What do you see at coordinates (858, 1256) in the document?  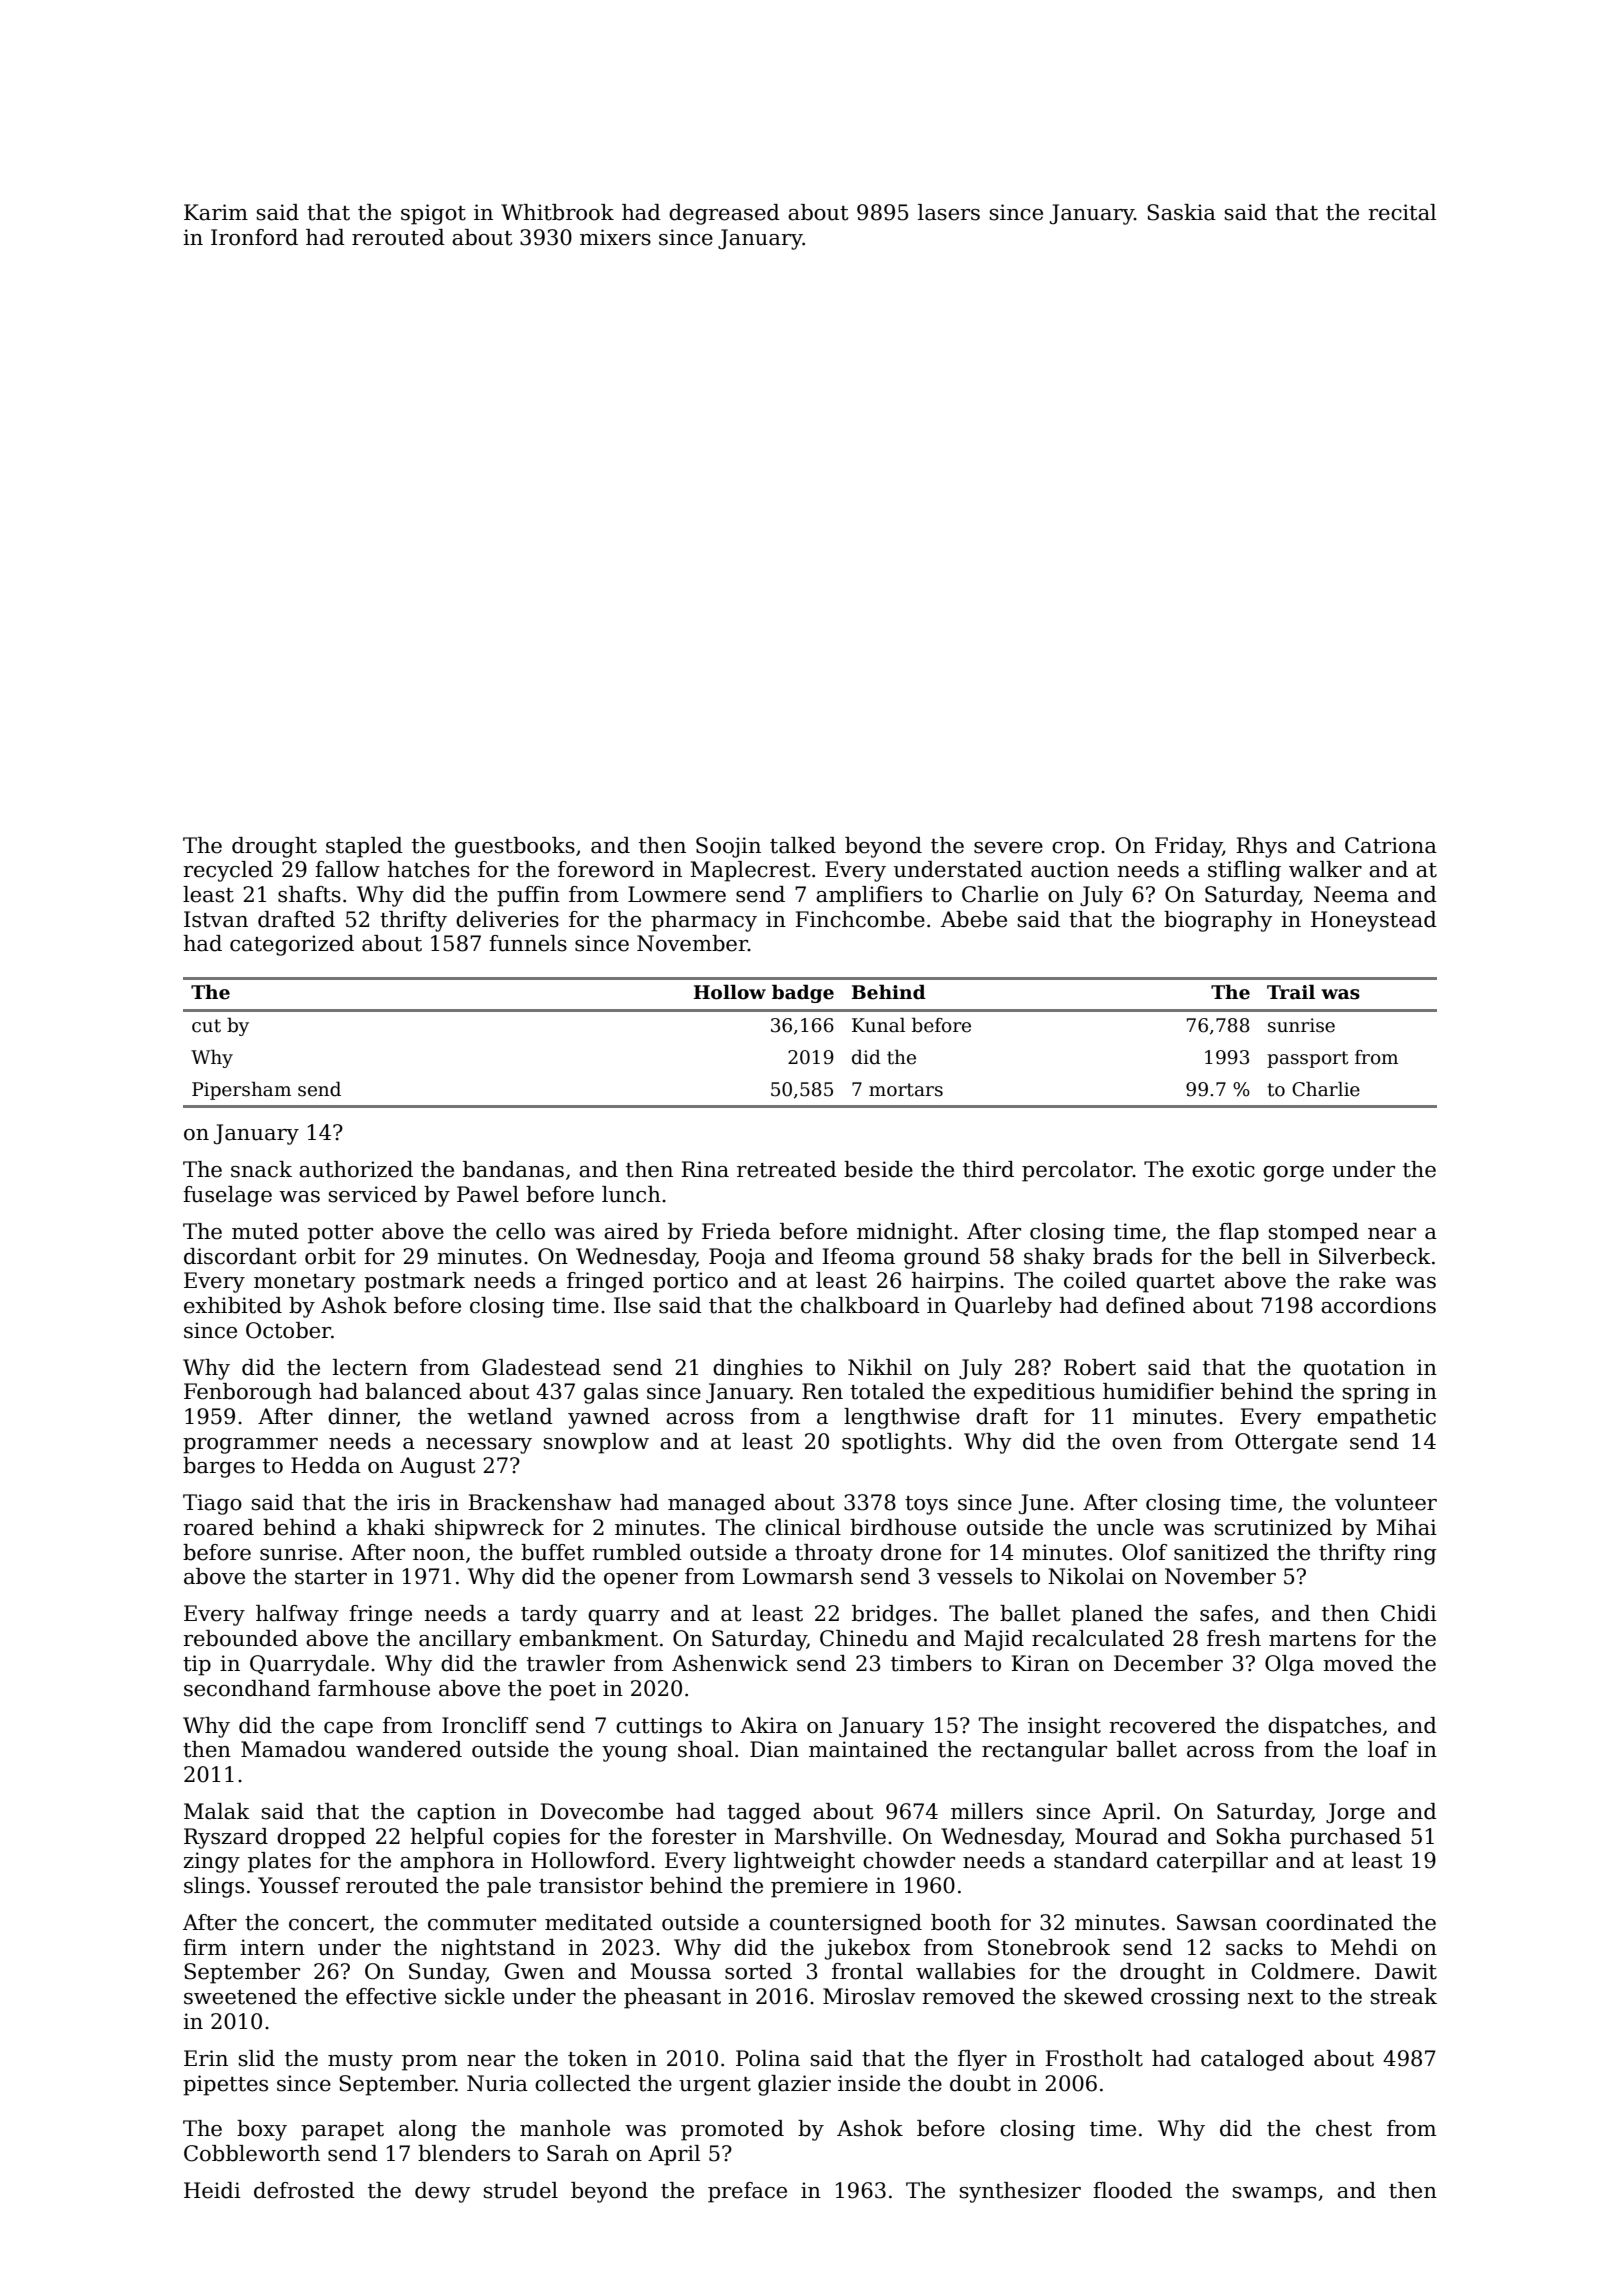 I see `Ifeoma` at bounding box center [858, 1256].
